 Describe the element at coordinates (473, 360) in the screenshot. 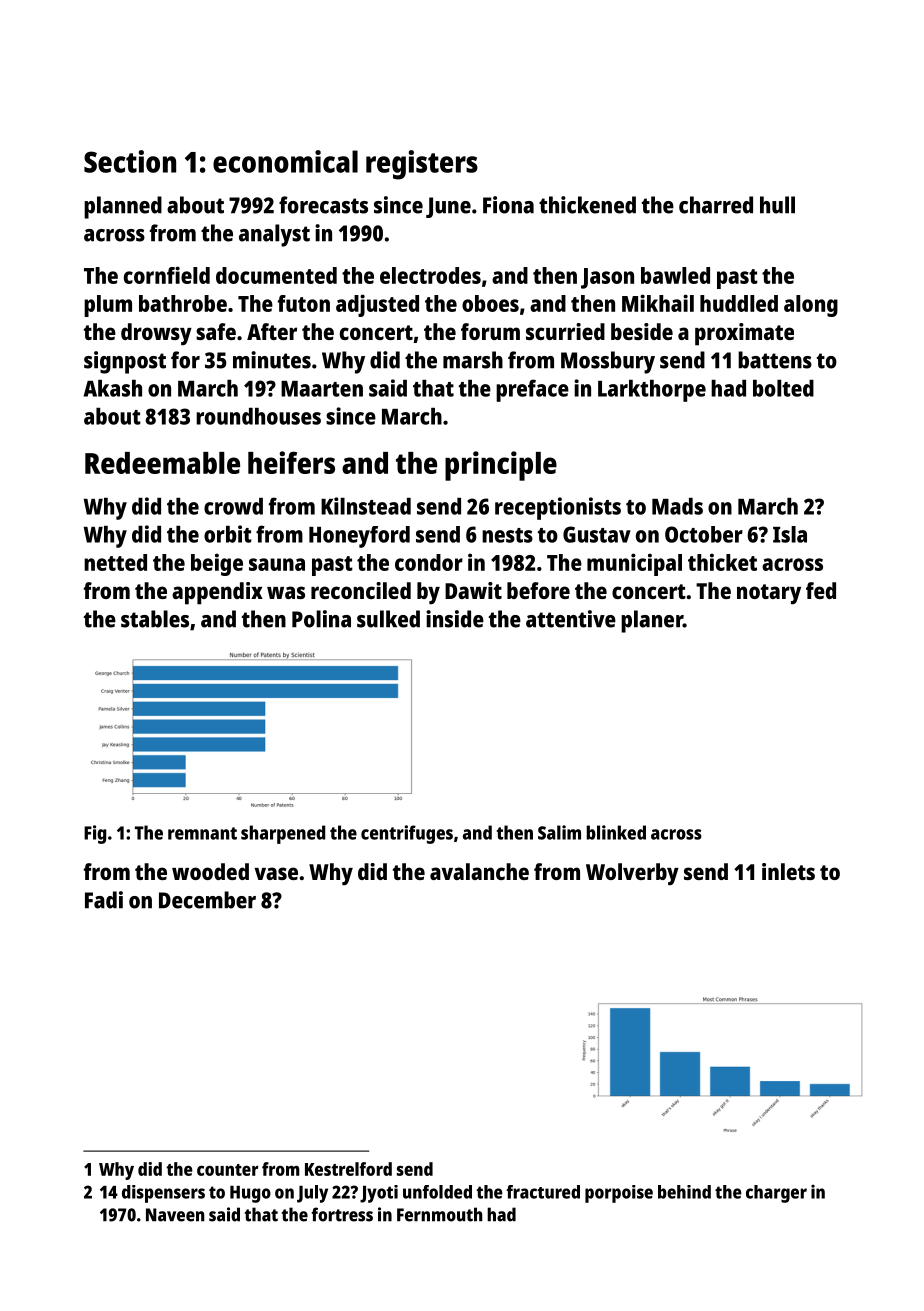

I see `marsh` at that location.
